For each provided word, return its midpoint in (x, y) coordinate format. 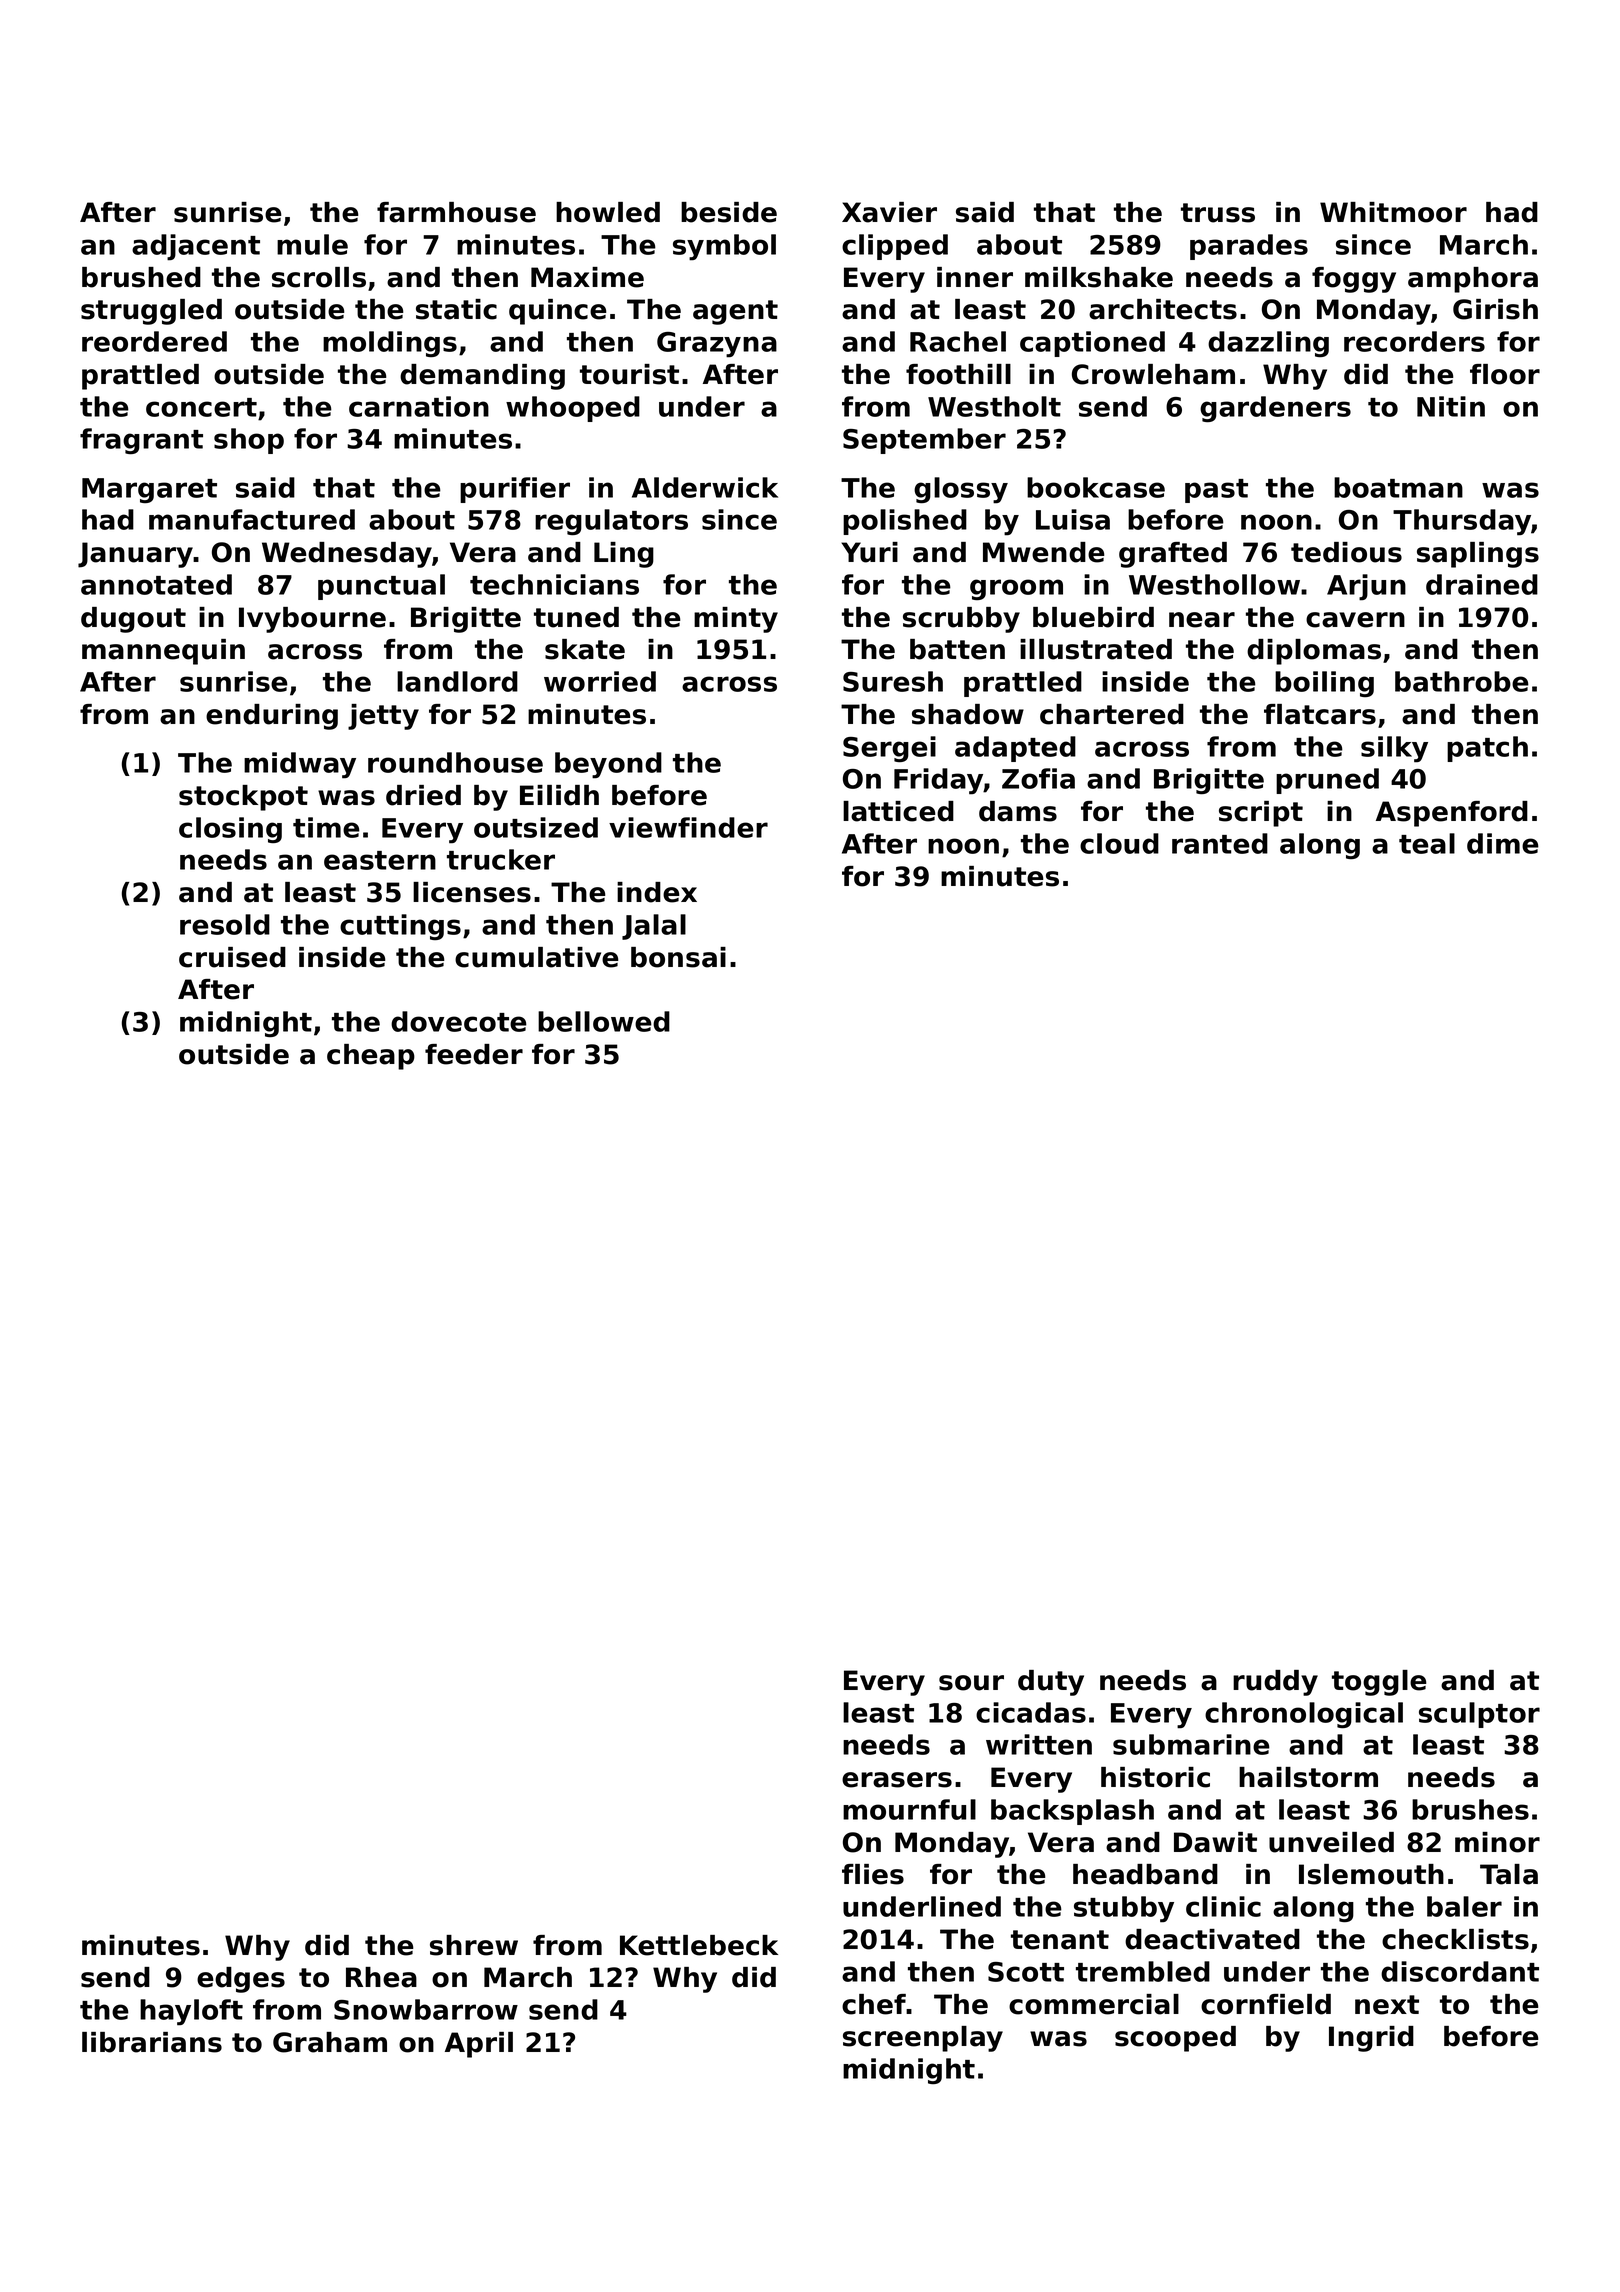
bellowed (604, 1021)
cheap (371, 1057)
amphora (1473, 280)
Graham (330, 2042)
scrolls (319, 277)
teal (1427, 843)
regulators (611, 522)
